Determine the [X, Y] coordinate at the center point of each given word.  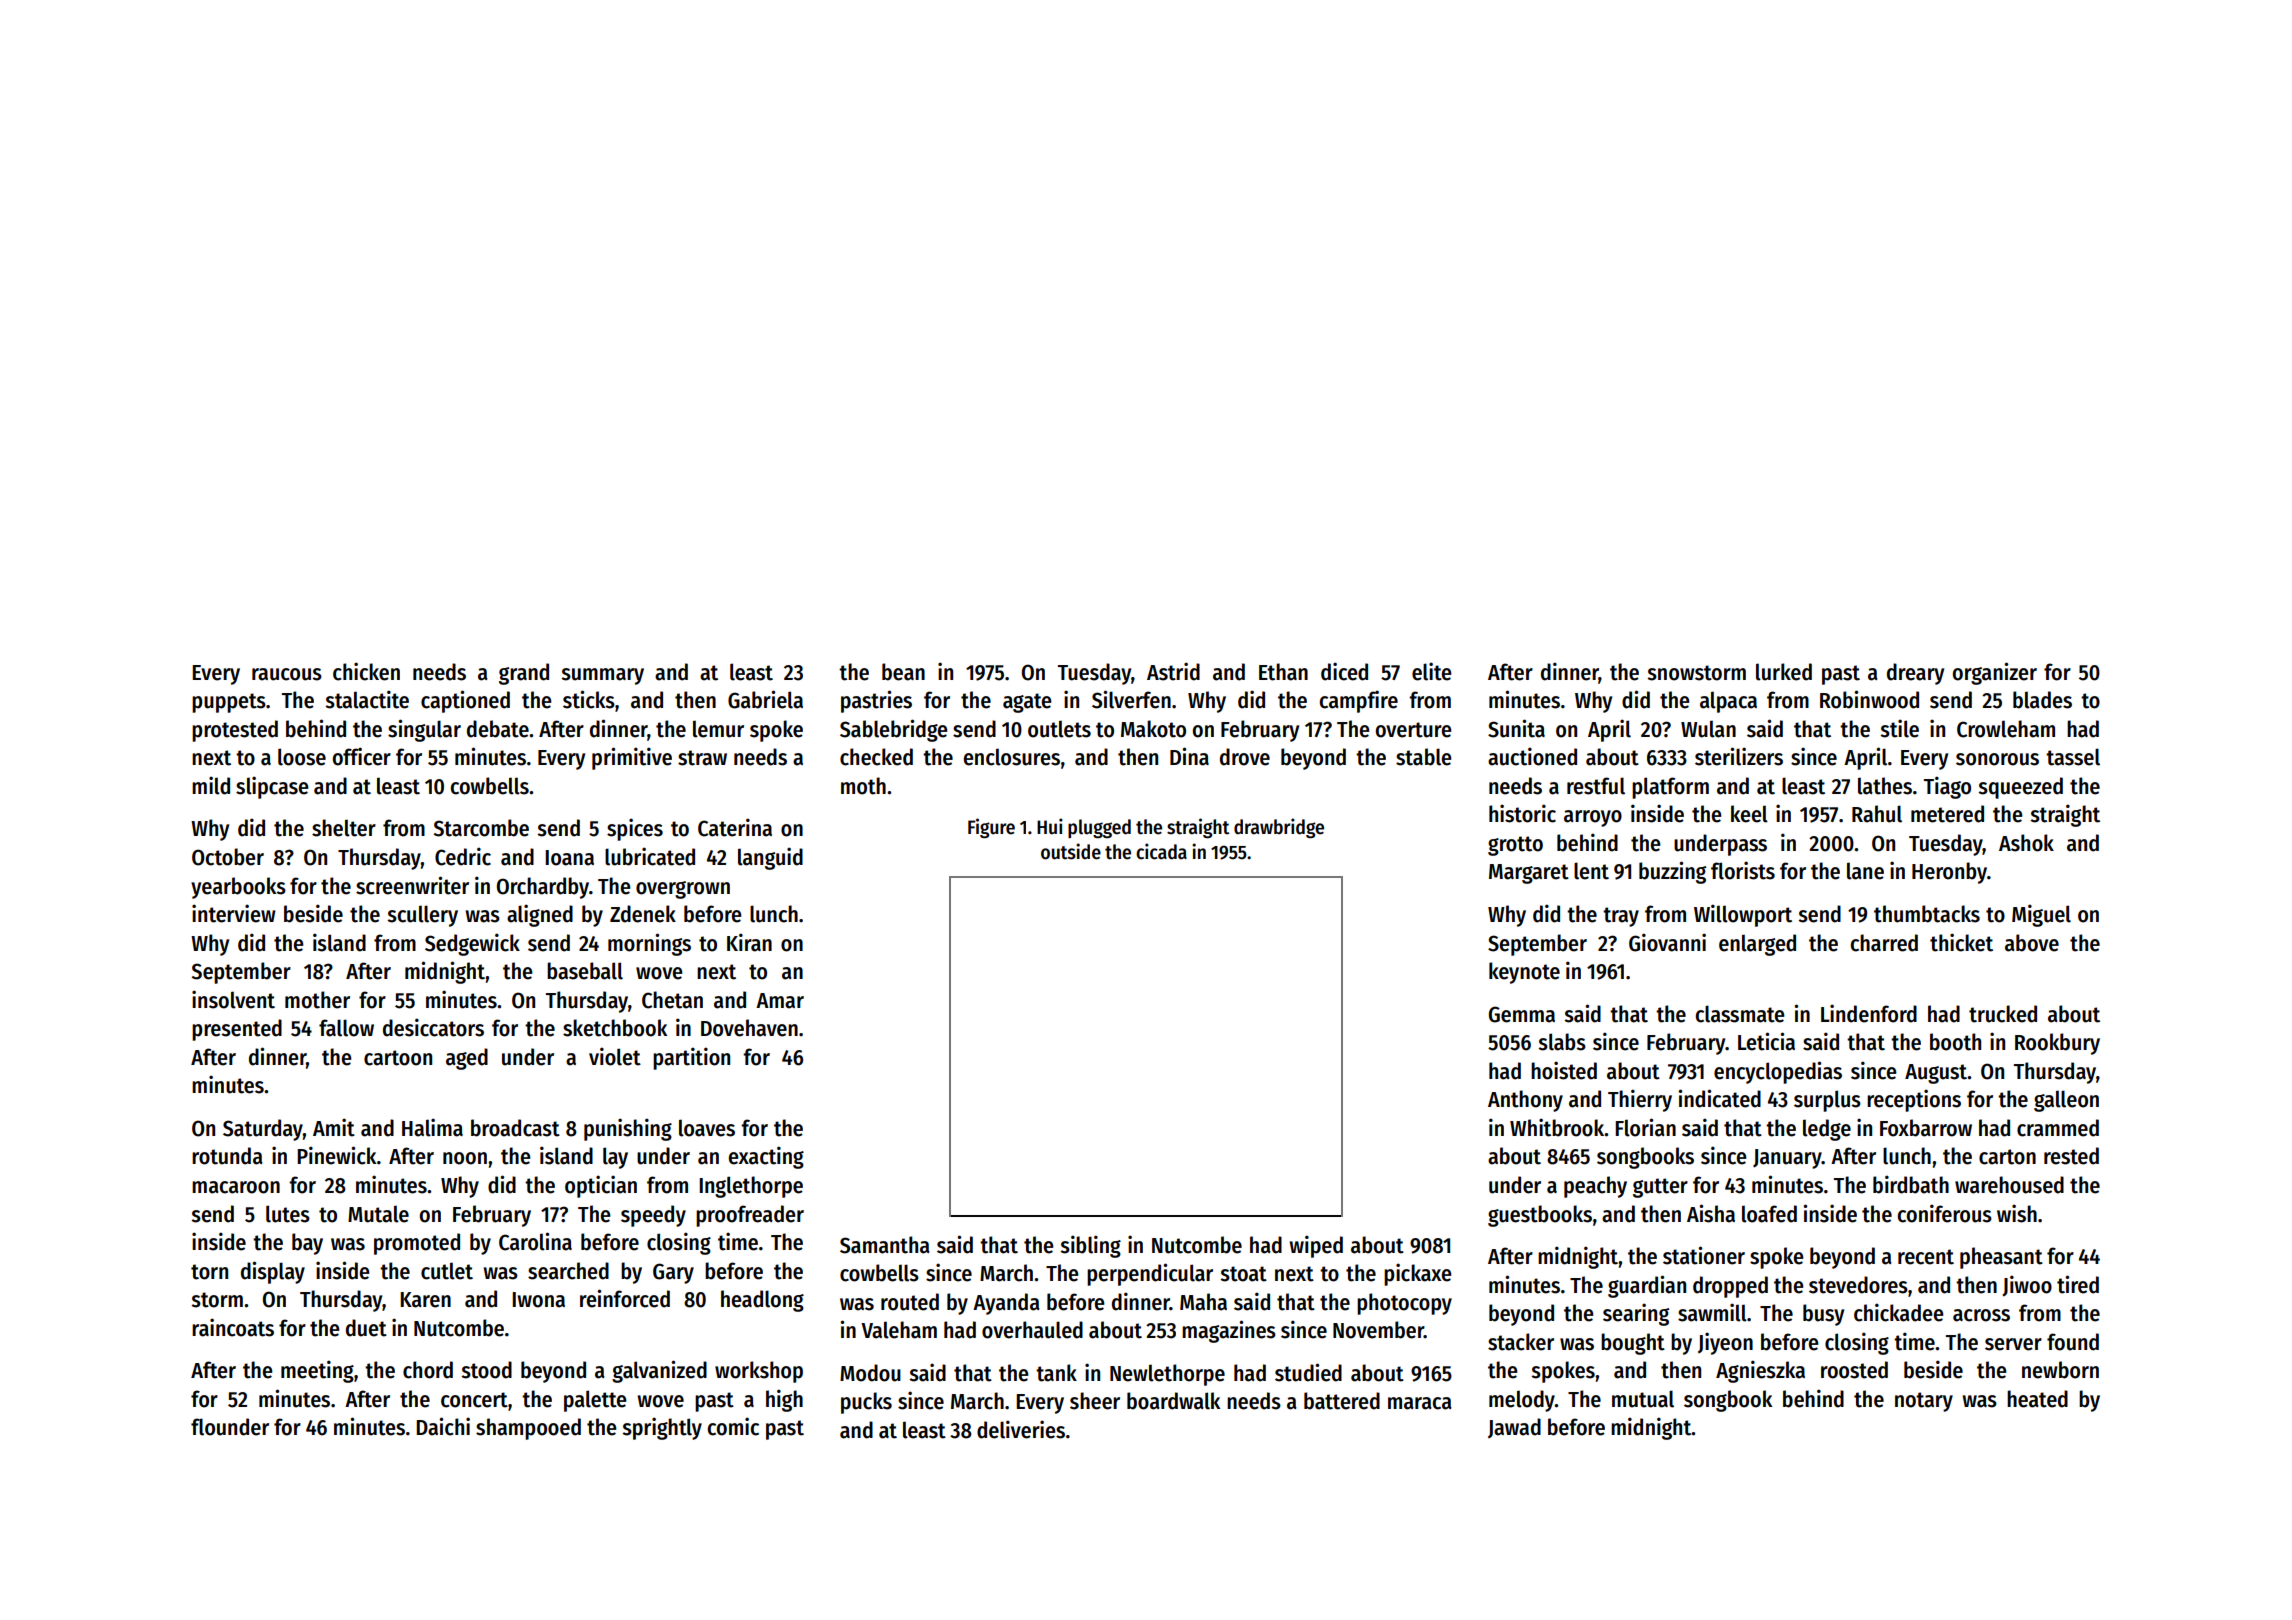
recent [1926, 1257]
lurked [1784, 672]
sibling [1090, 1246]
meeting [317, 1371]
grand [524, 674]
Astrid [1173, 671]
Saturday [263, 1130]
